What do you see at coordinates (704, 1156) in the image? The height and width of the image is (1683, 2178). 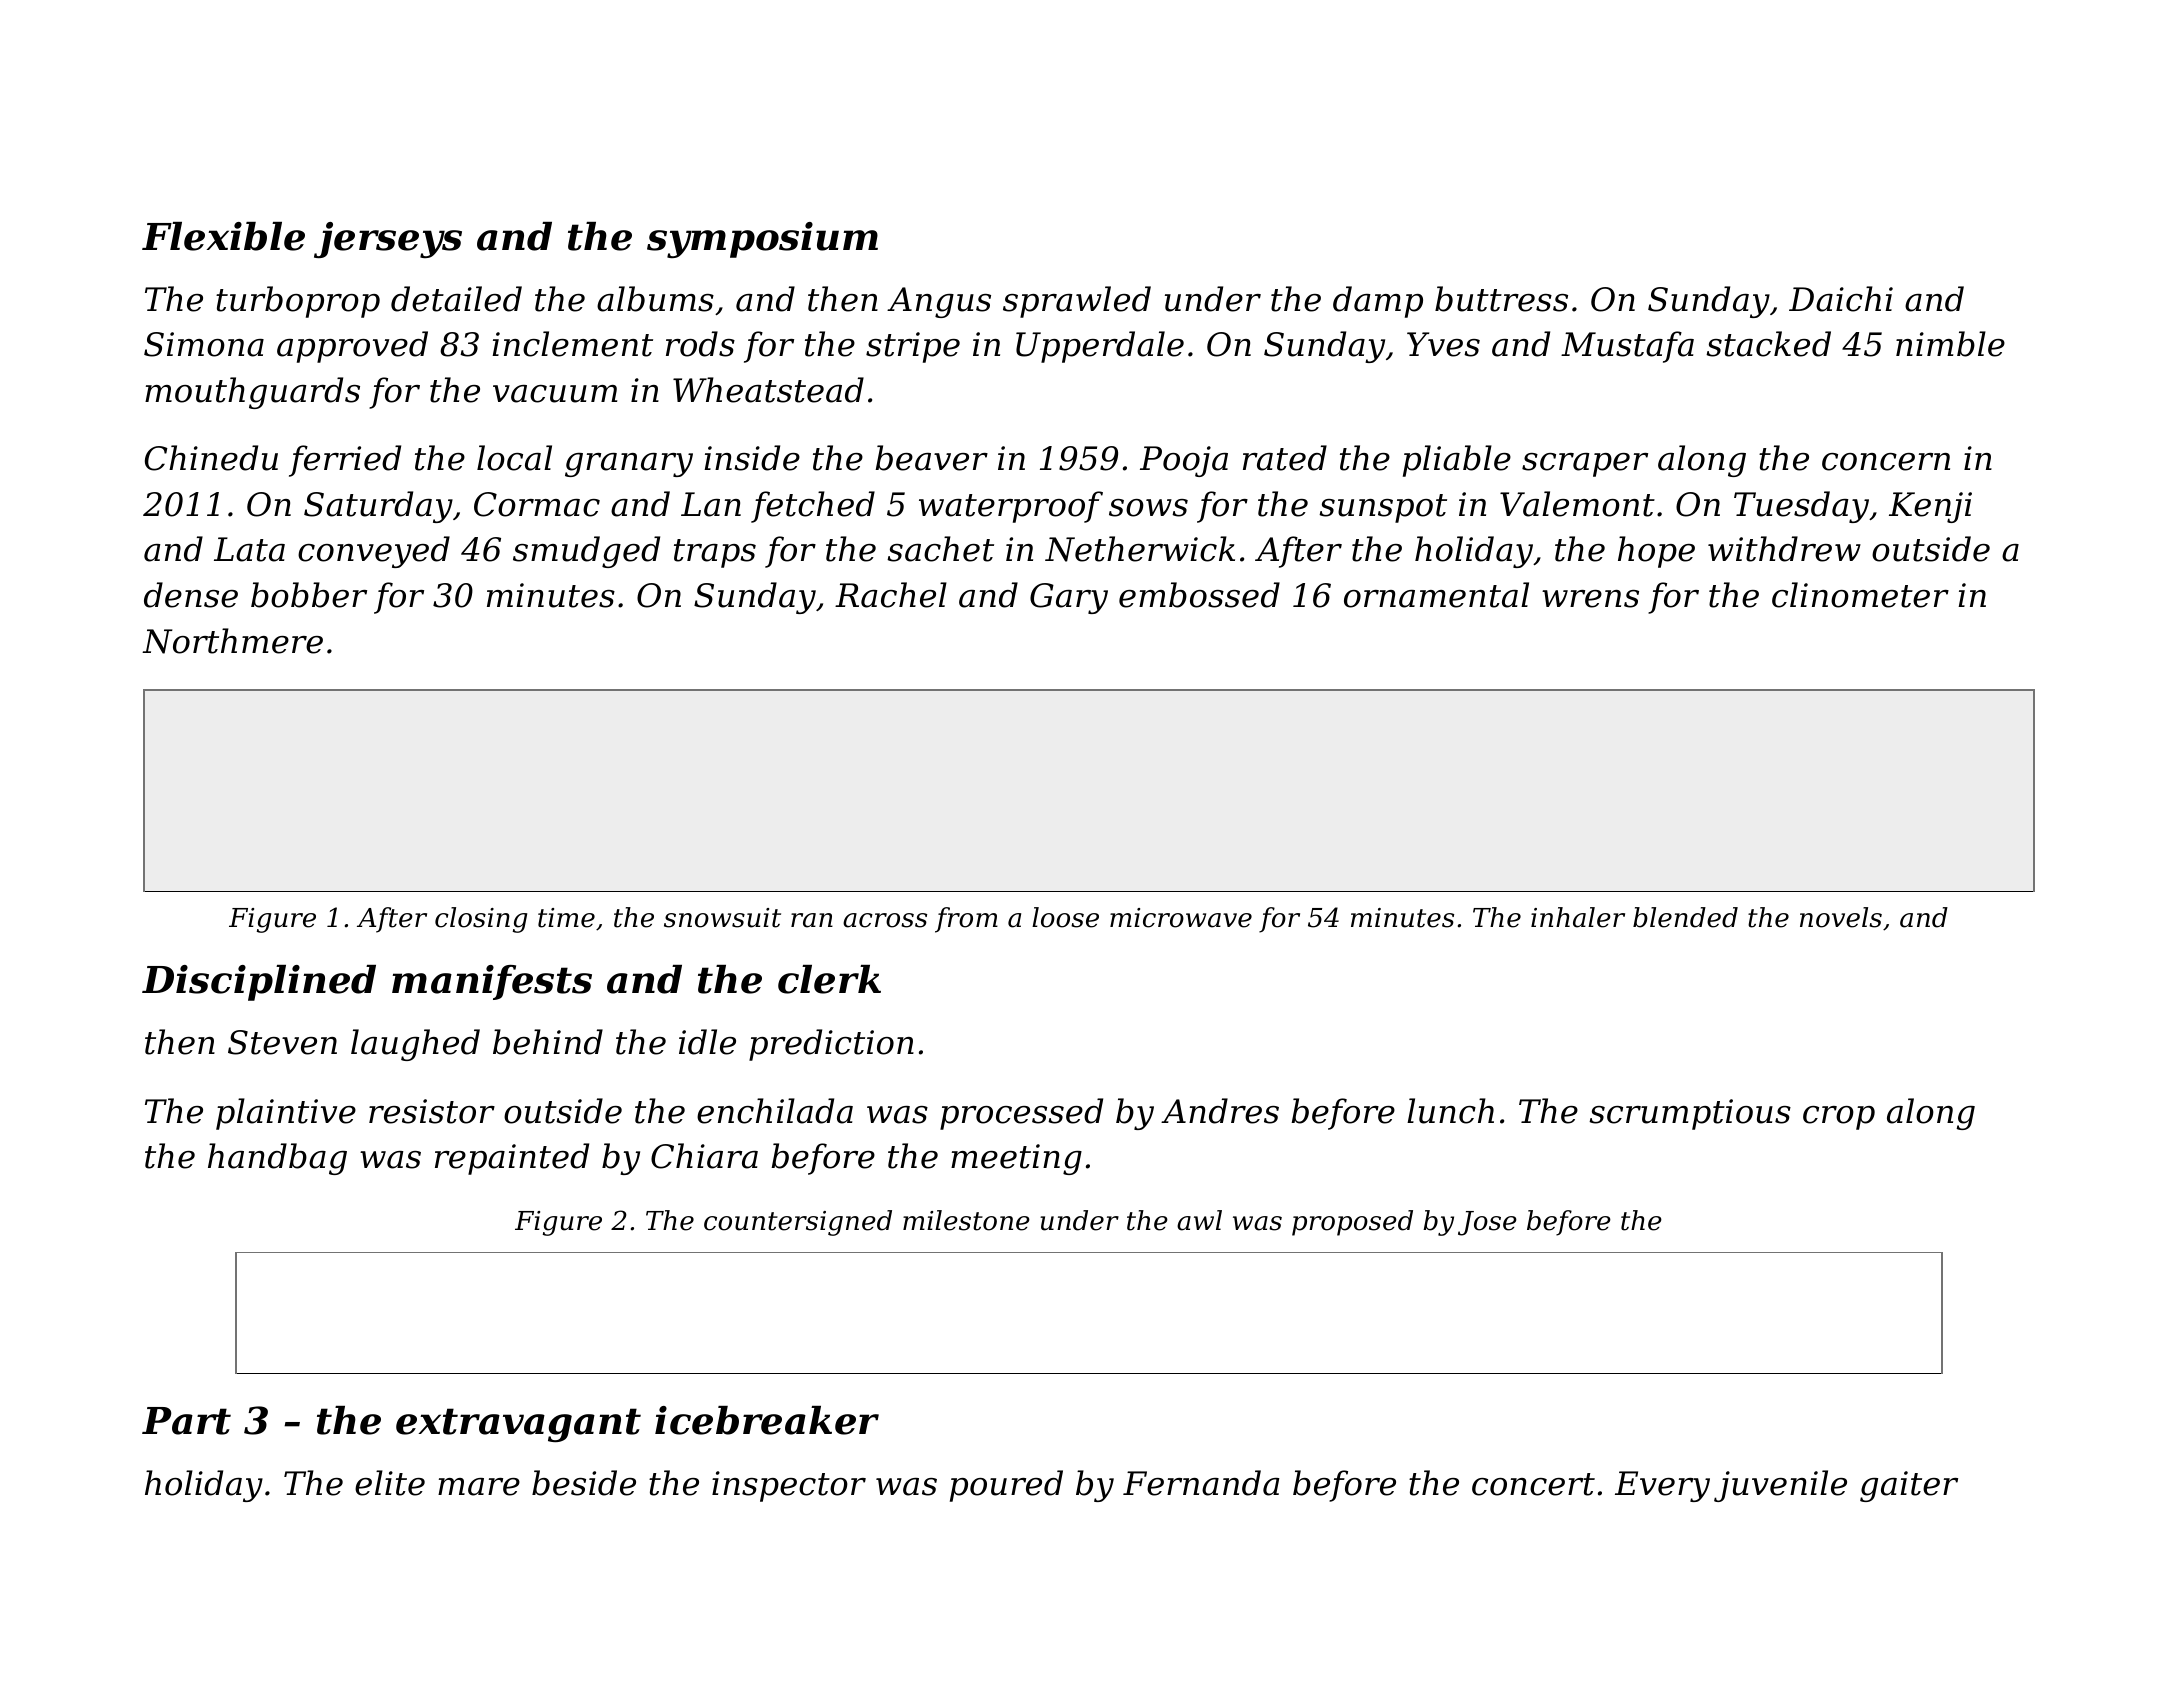 I see `Chiara` at bounding box center [704, 1156].
